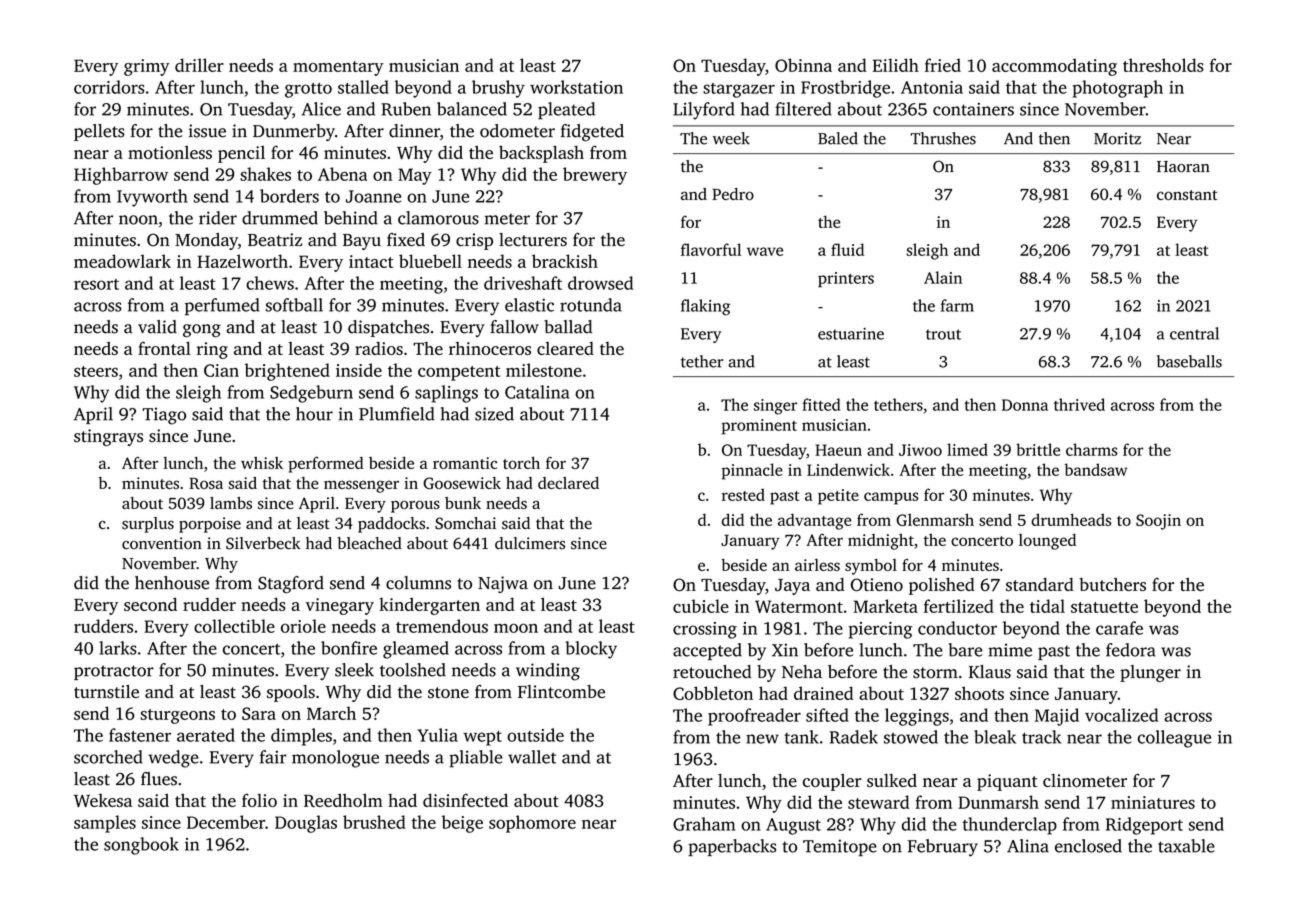 The image size is (1308, 924). What do you see at coordinates (592, 133) in the page?
I see `fidgeted` at bounding box center [592, 133].
